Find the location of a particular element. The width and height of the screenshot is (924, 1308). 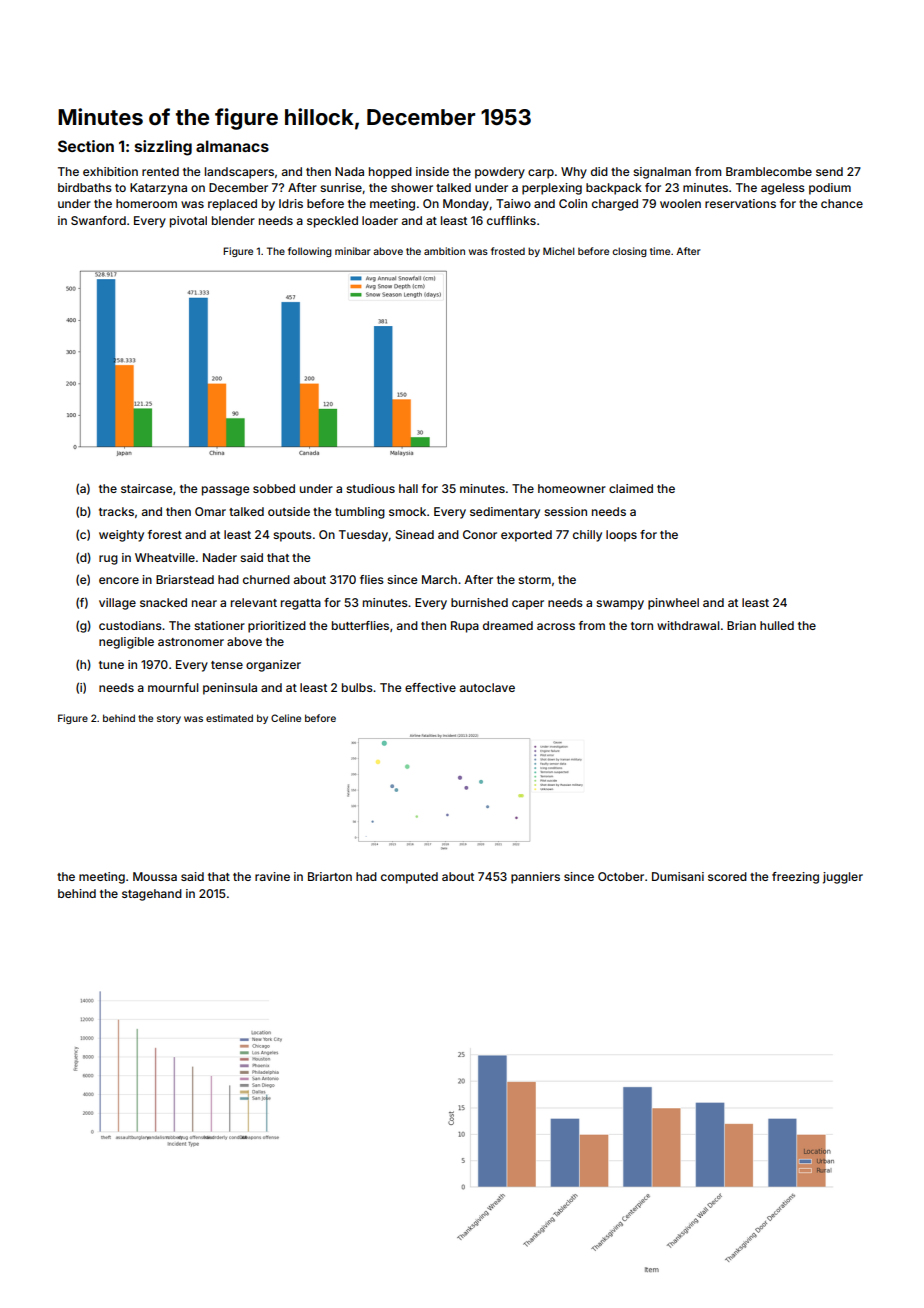

encore is located at coordinates (119, 580).
